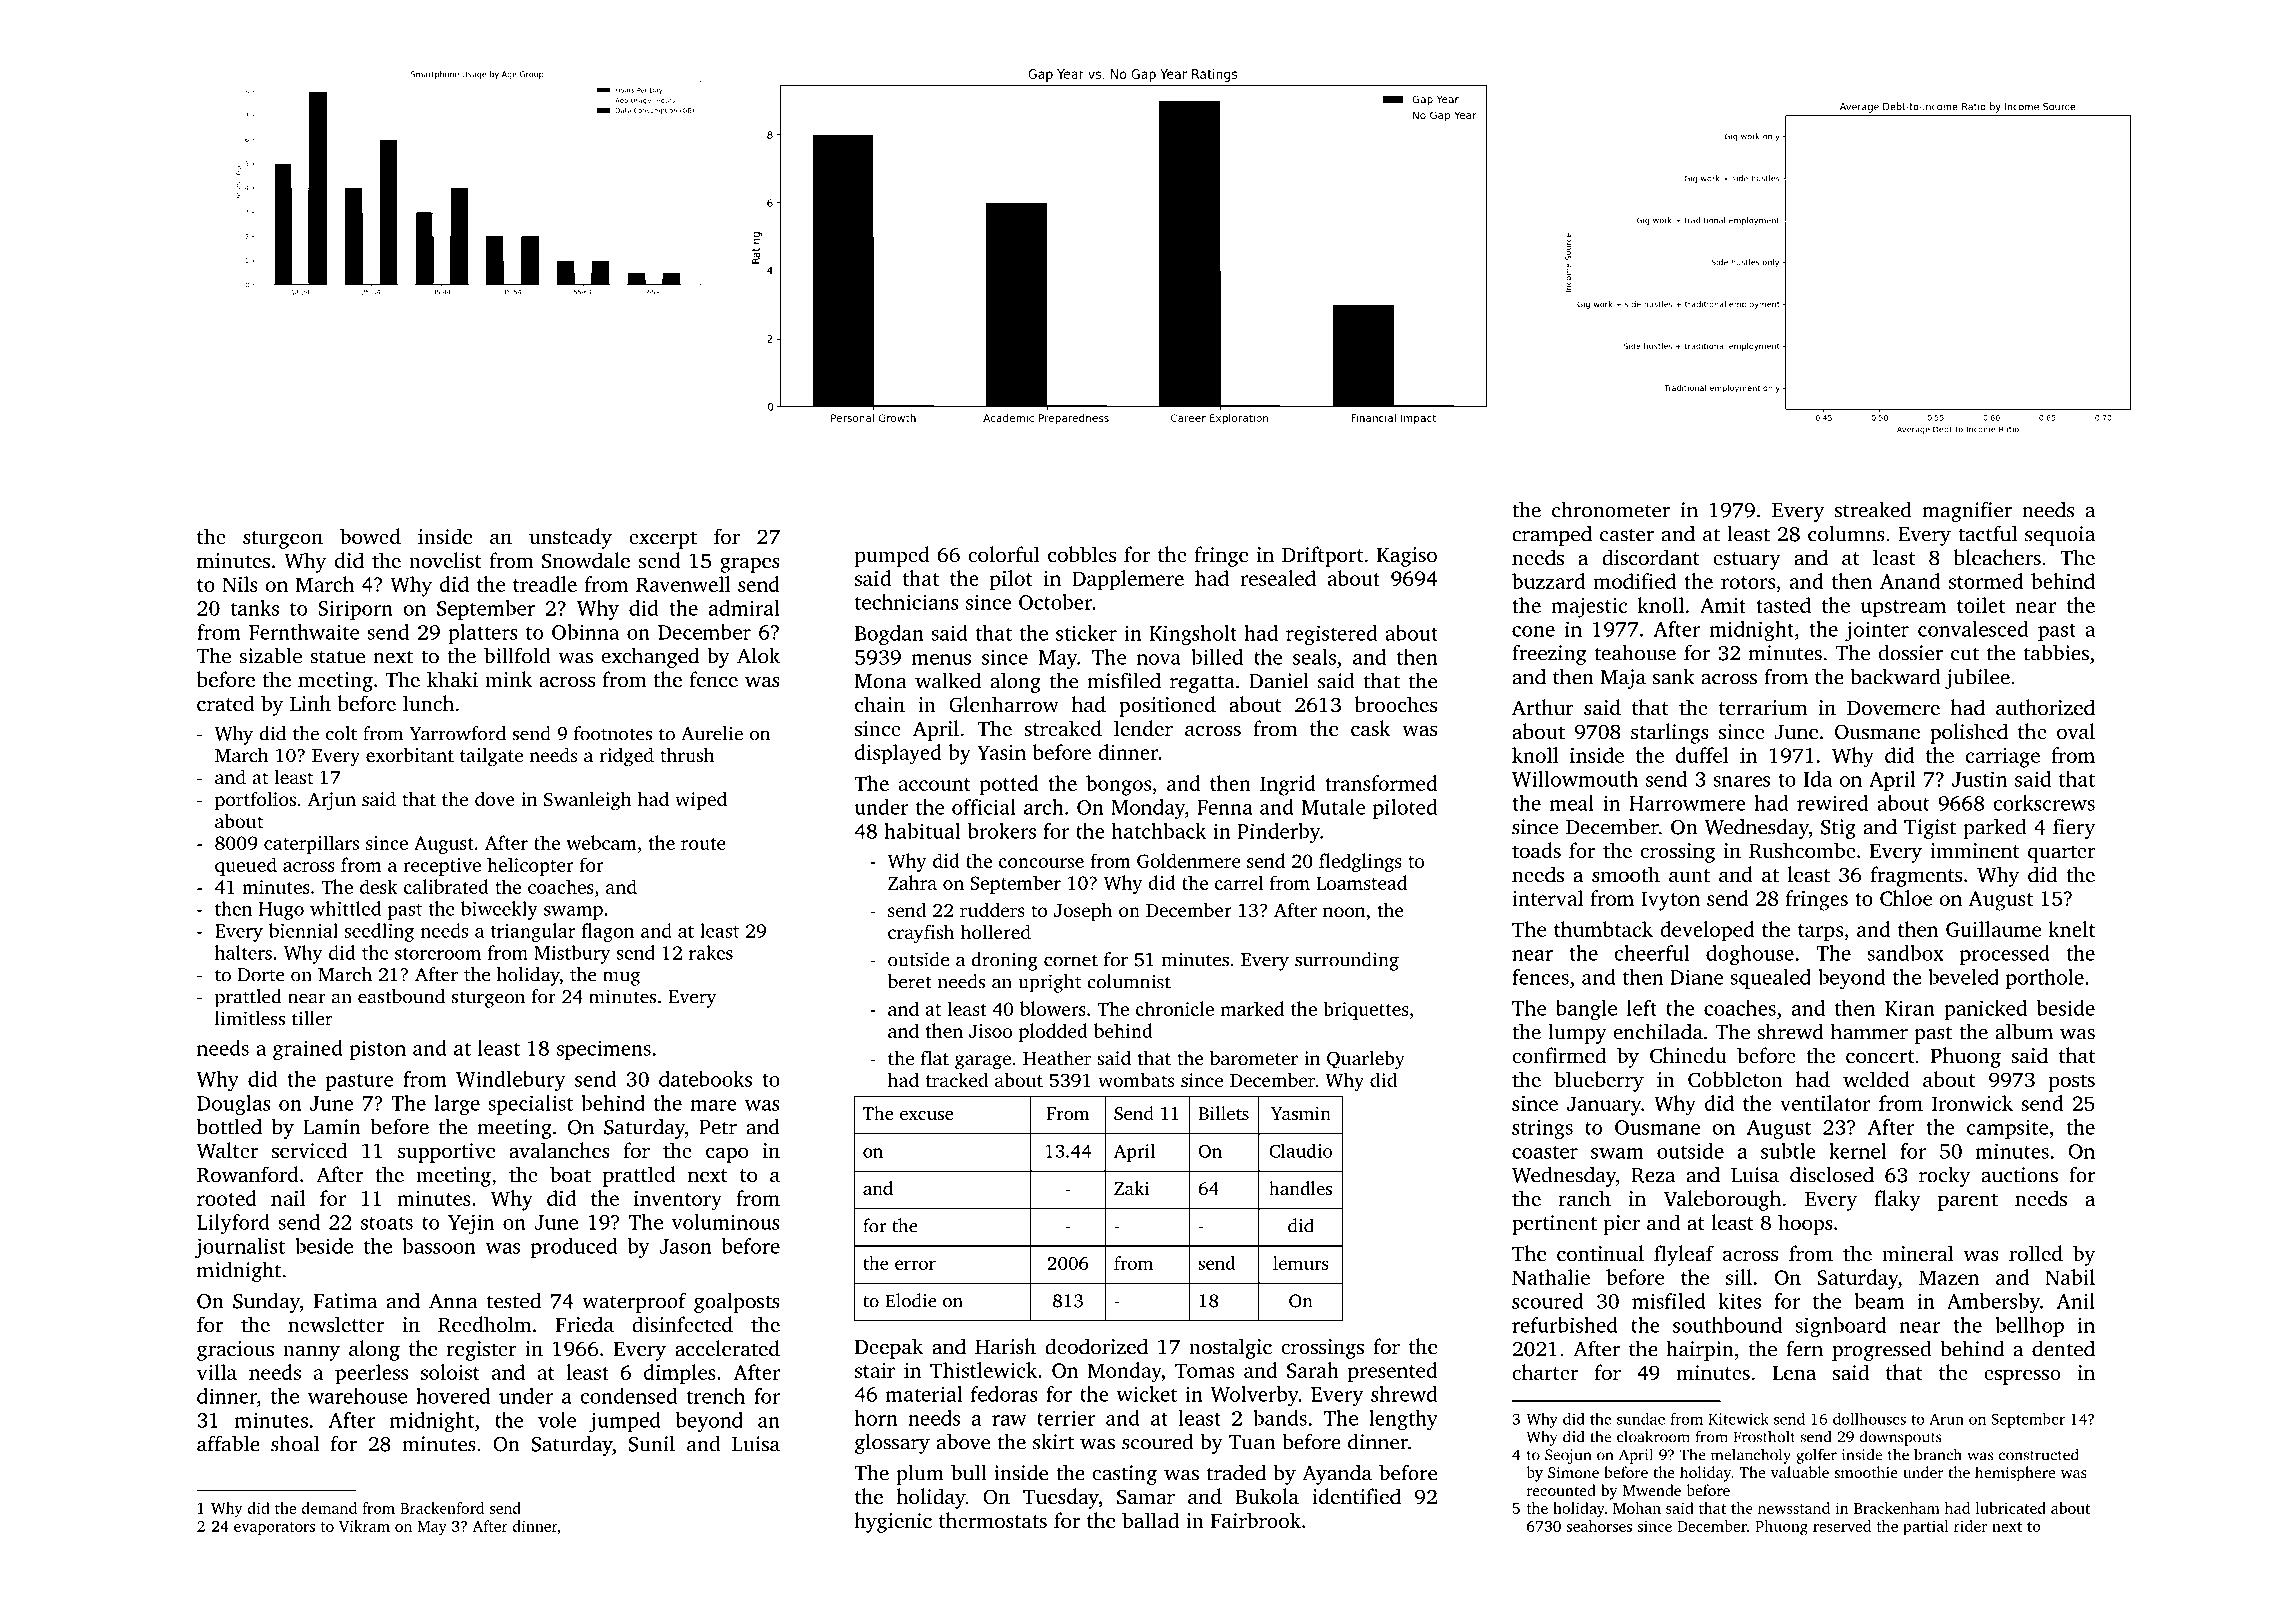 The height and width of the image is (1620, 2292). What do you see at coordinates (1832, 803) in the image?
I see `rewired` at bounding box center [1832, 803].
